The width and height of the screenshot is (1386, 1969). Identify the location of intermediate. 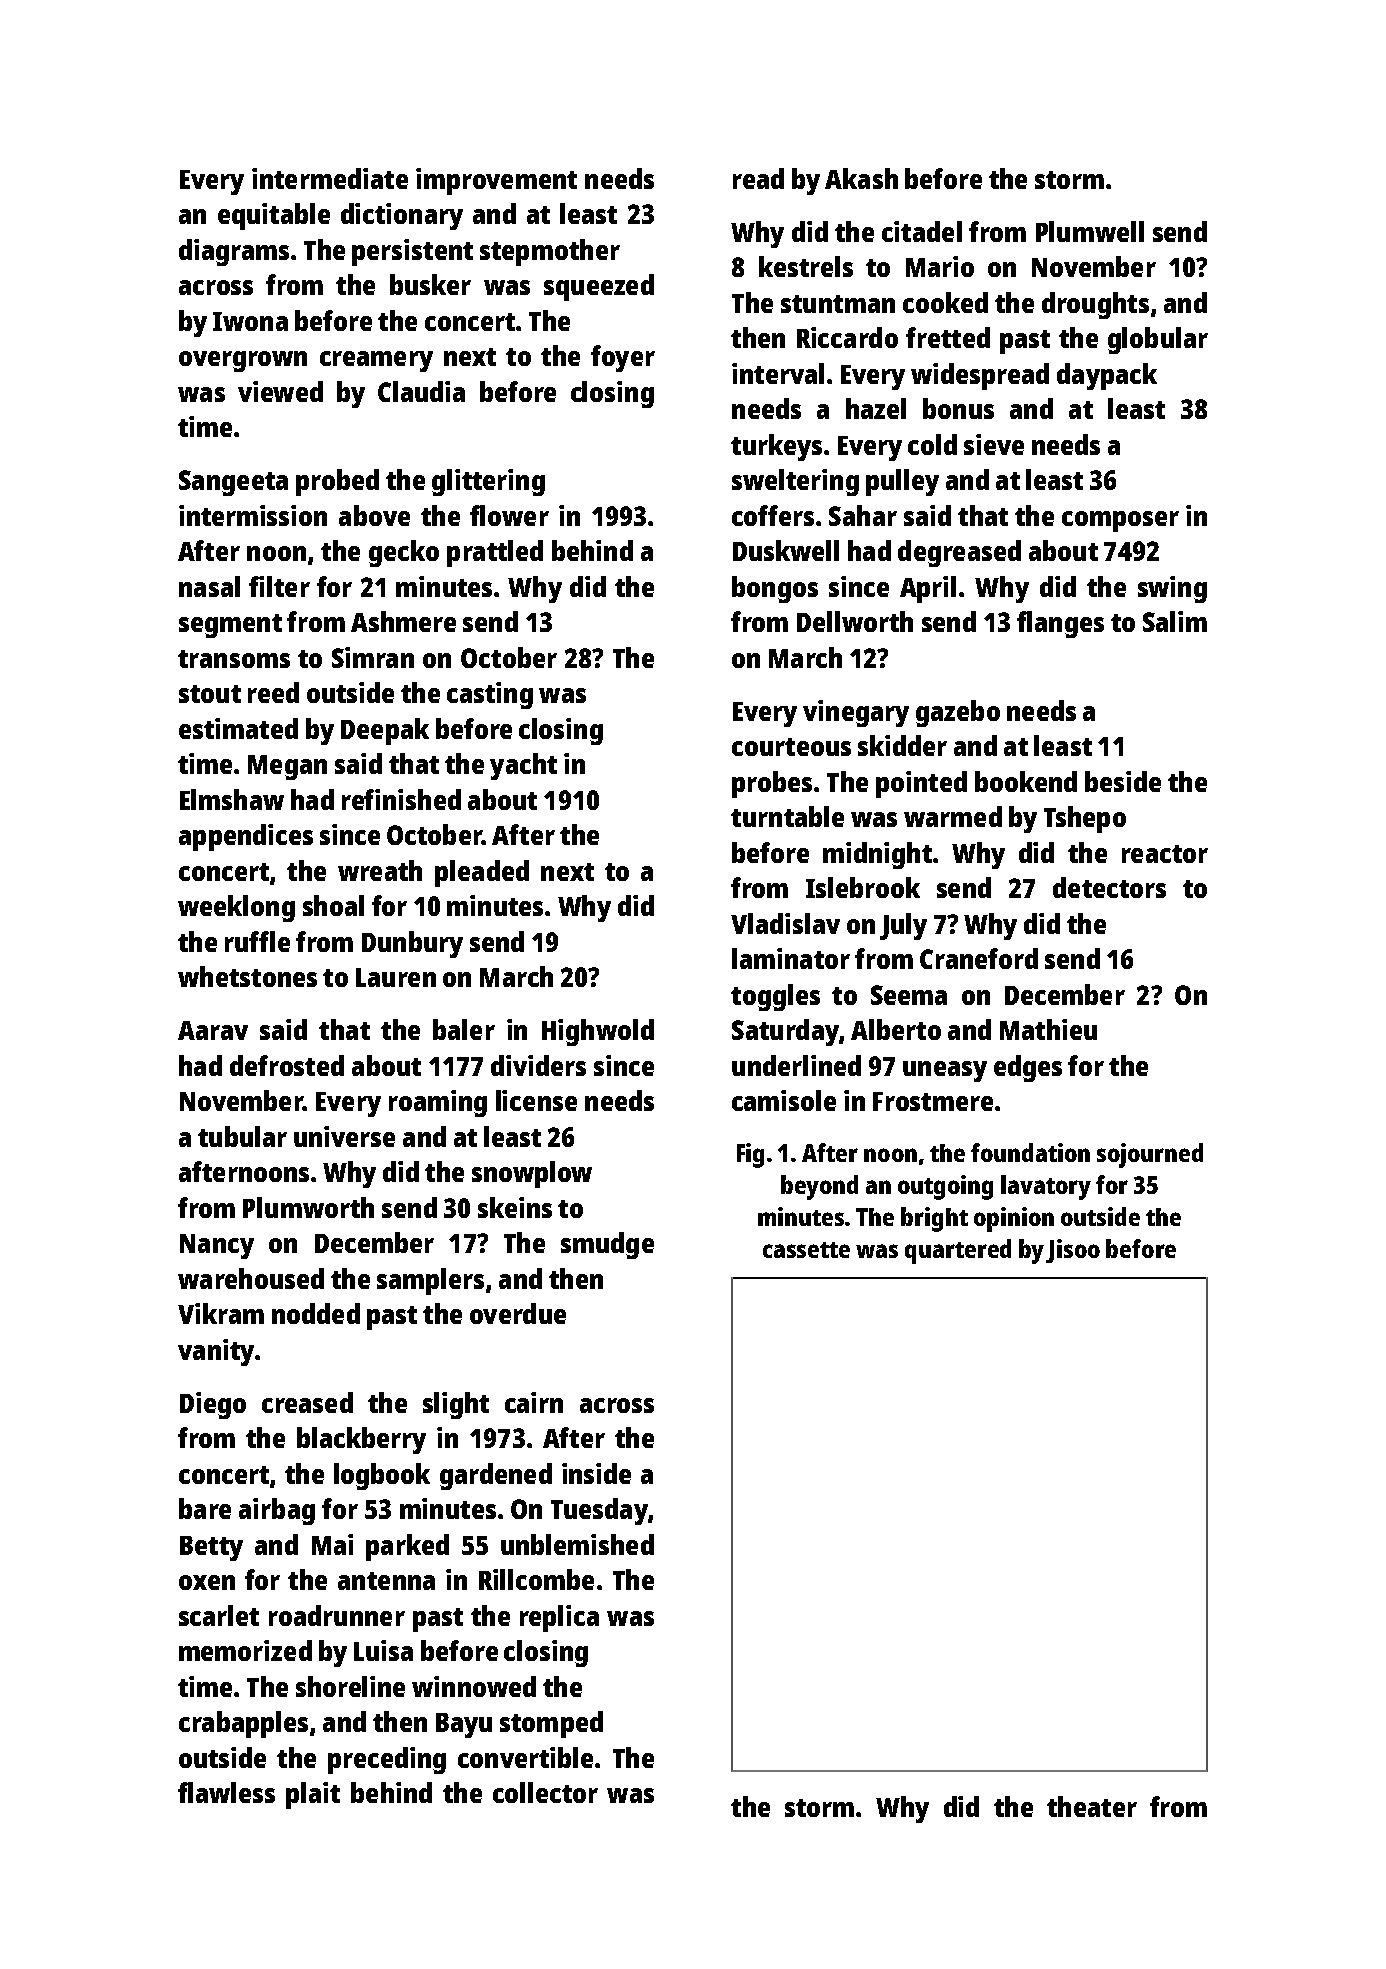
(330, 178).
